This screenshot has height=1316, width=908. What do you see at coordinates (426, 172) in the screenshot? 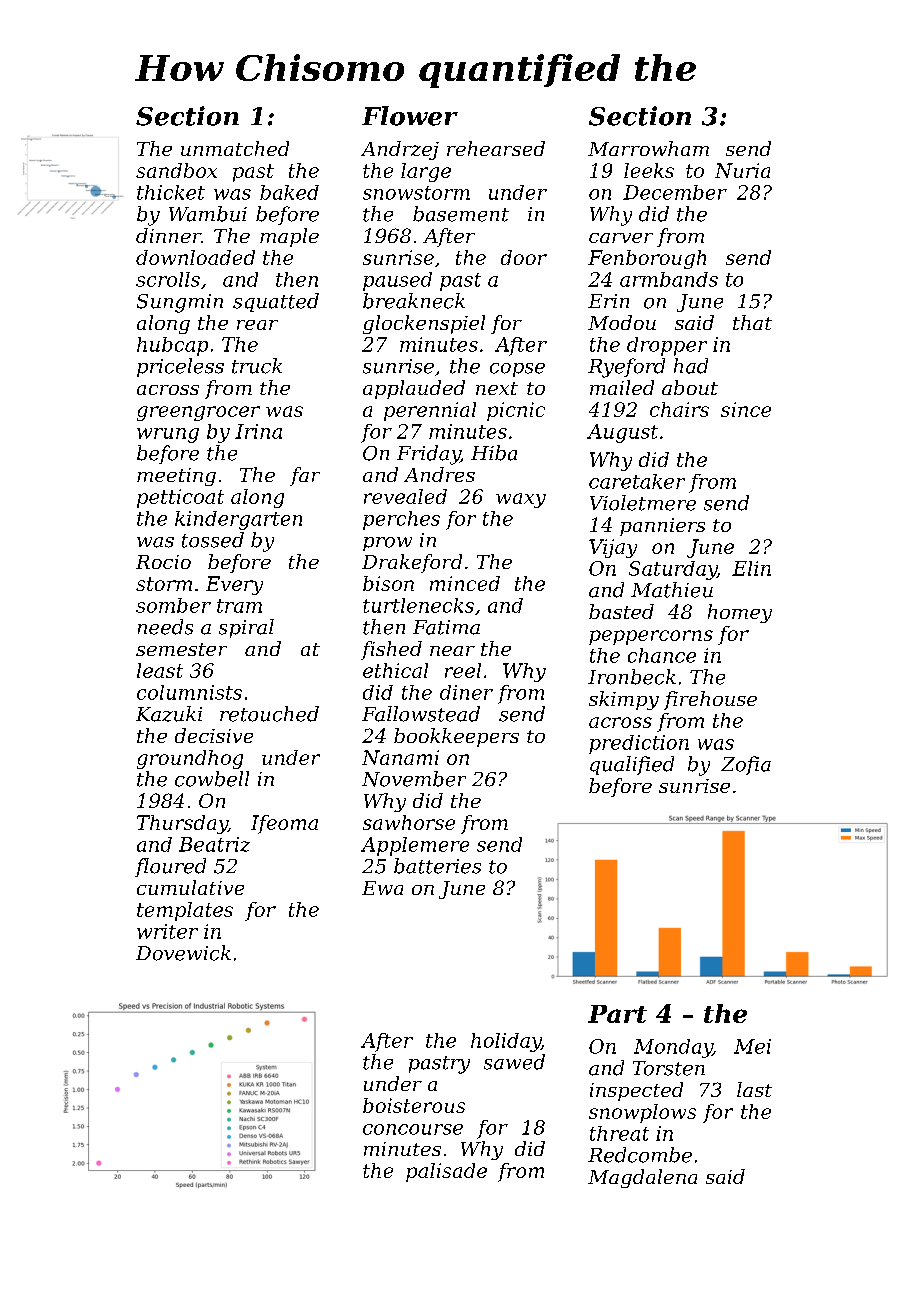
I see `large` at bounding box center [426, 172].
